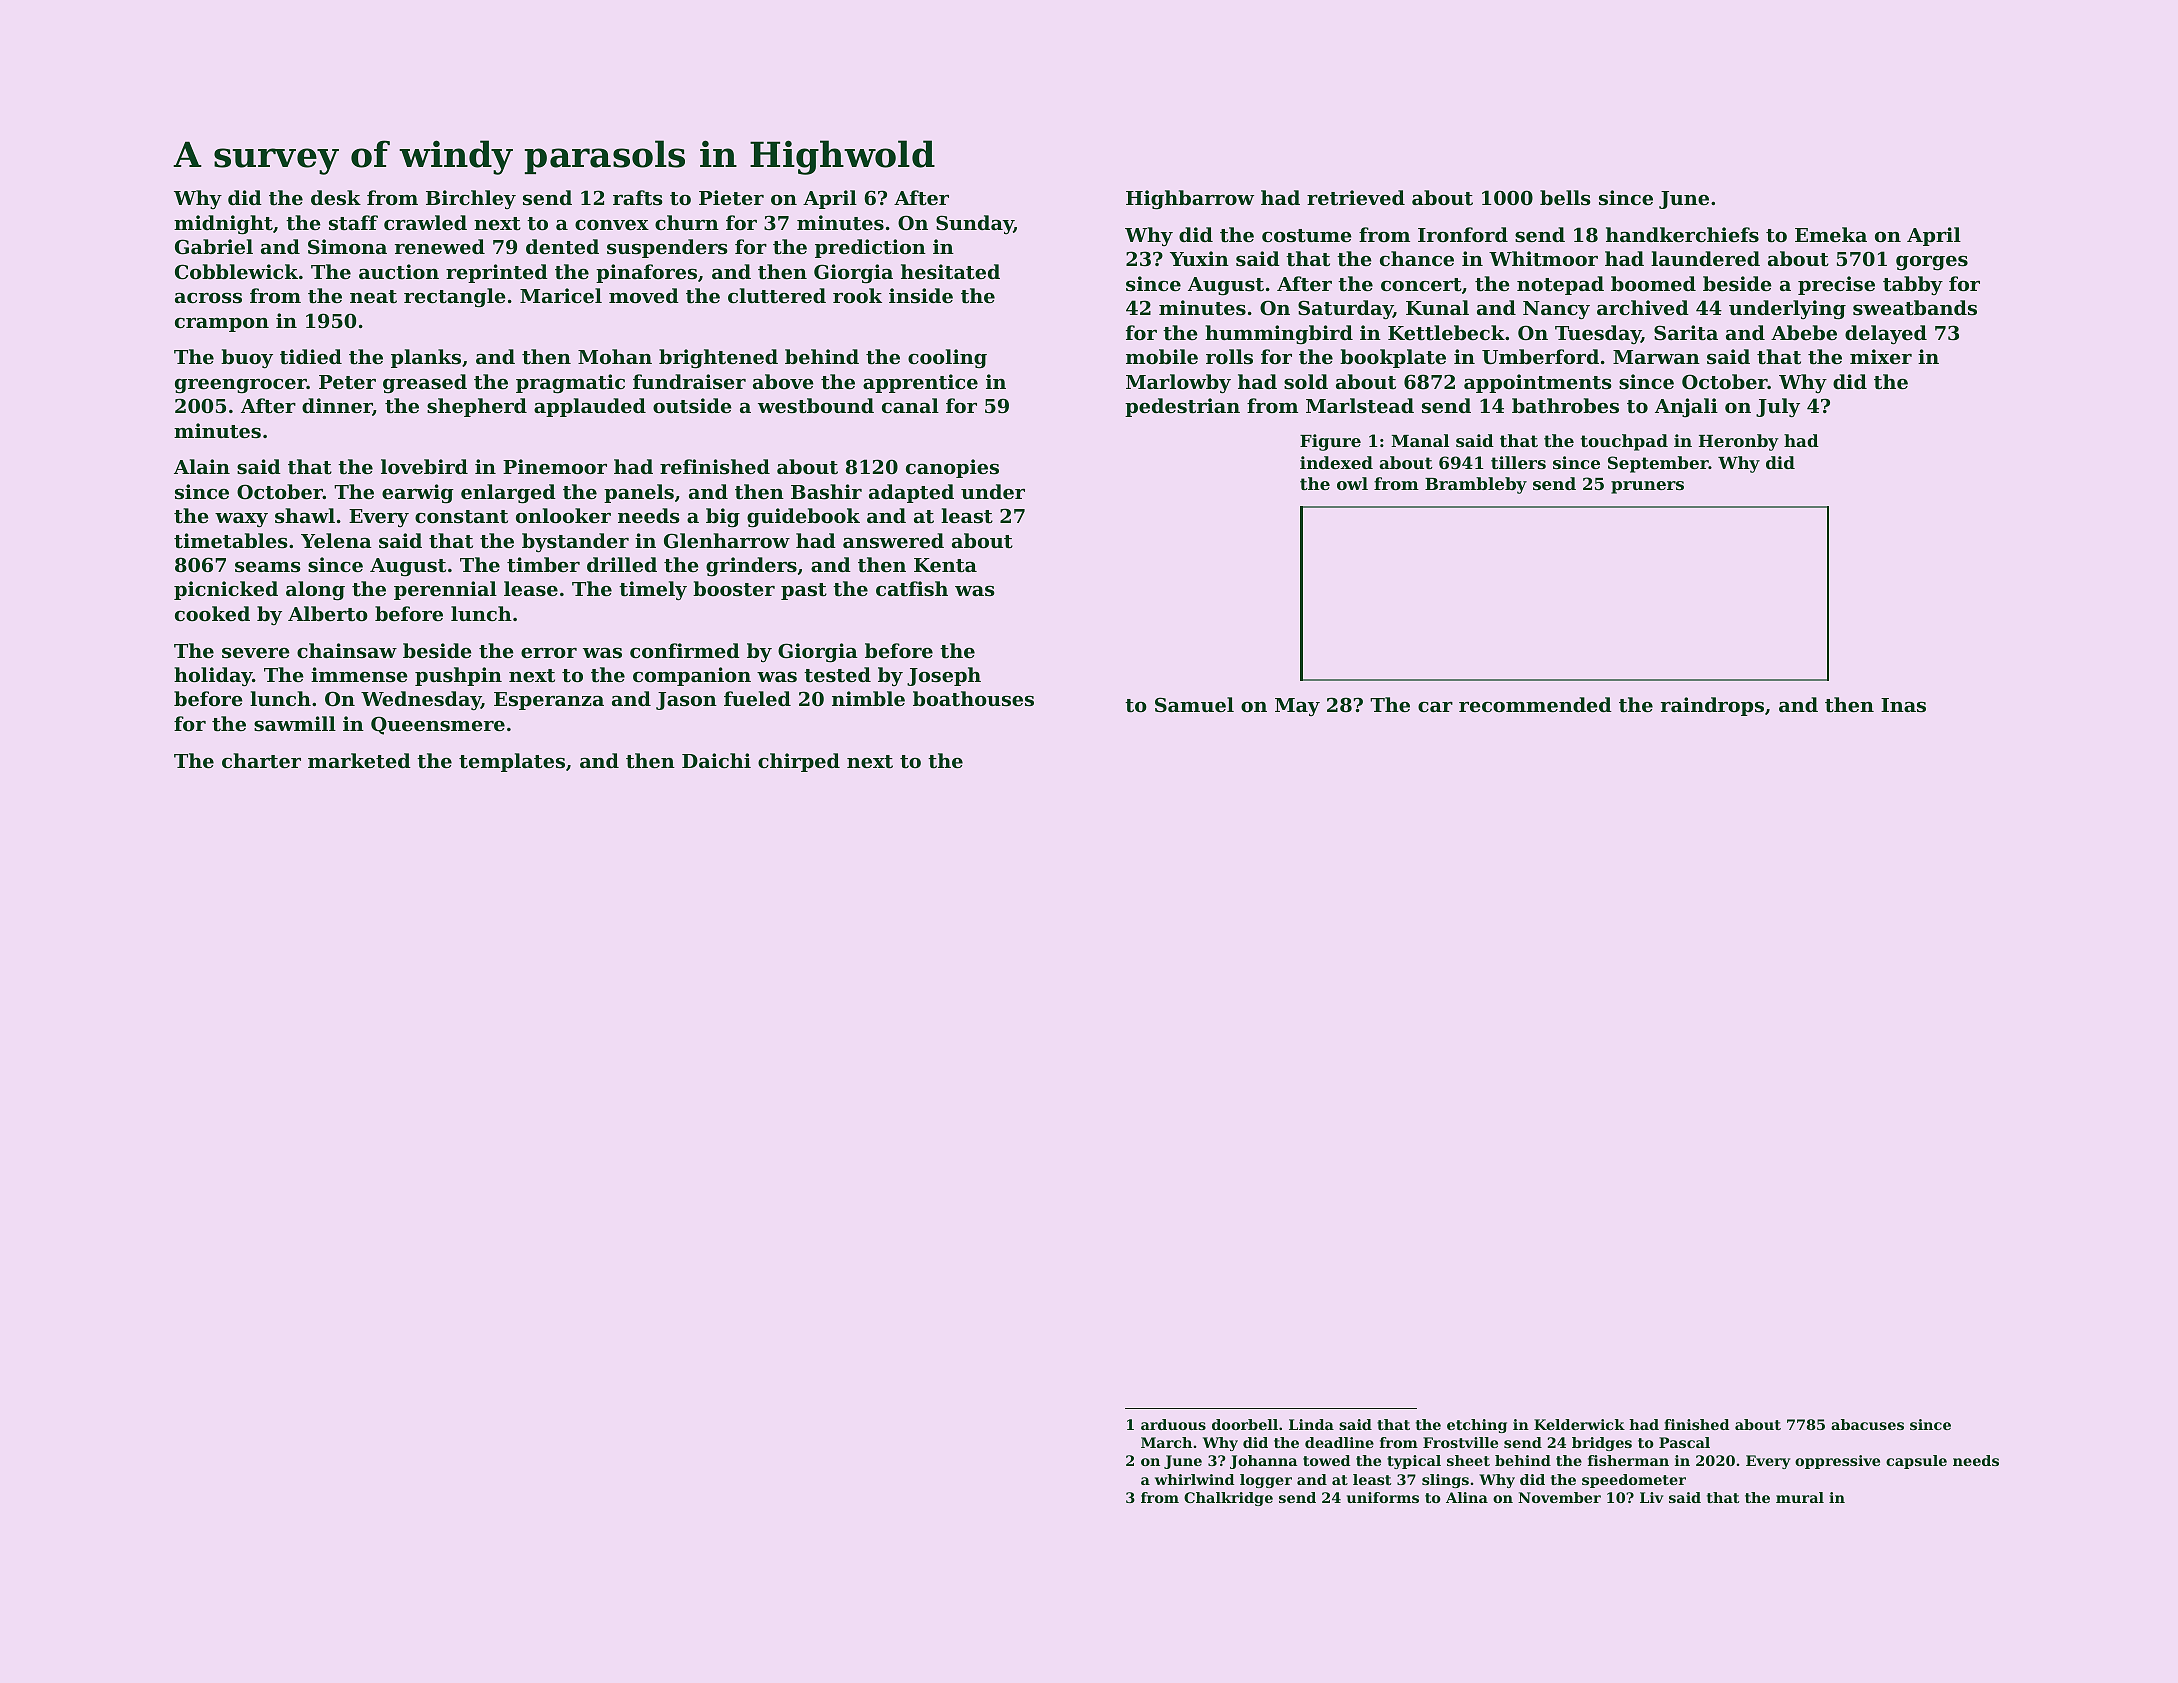  What do you see at coordinates (1831, 234) in the document?
I see `Emeka` at bounding box center [1831, 234].
